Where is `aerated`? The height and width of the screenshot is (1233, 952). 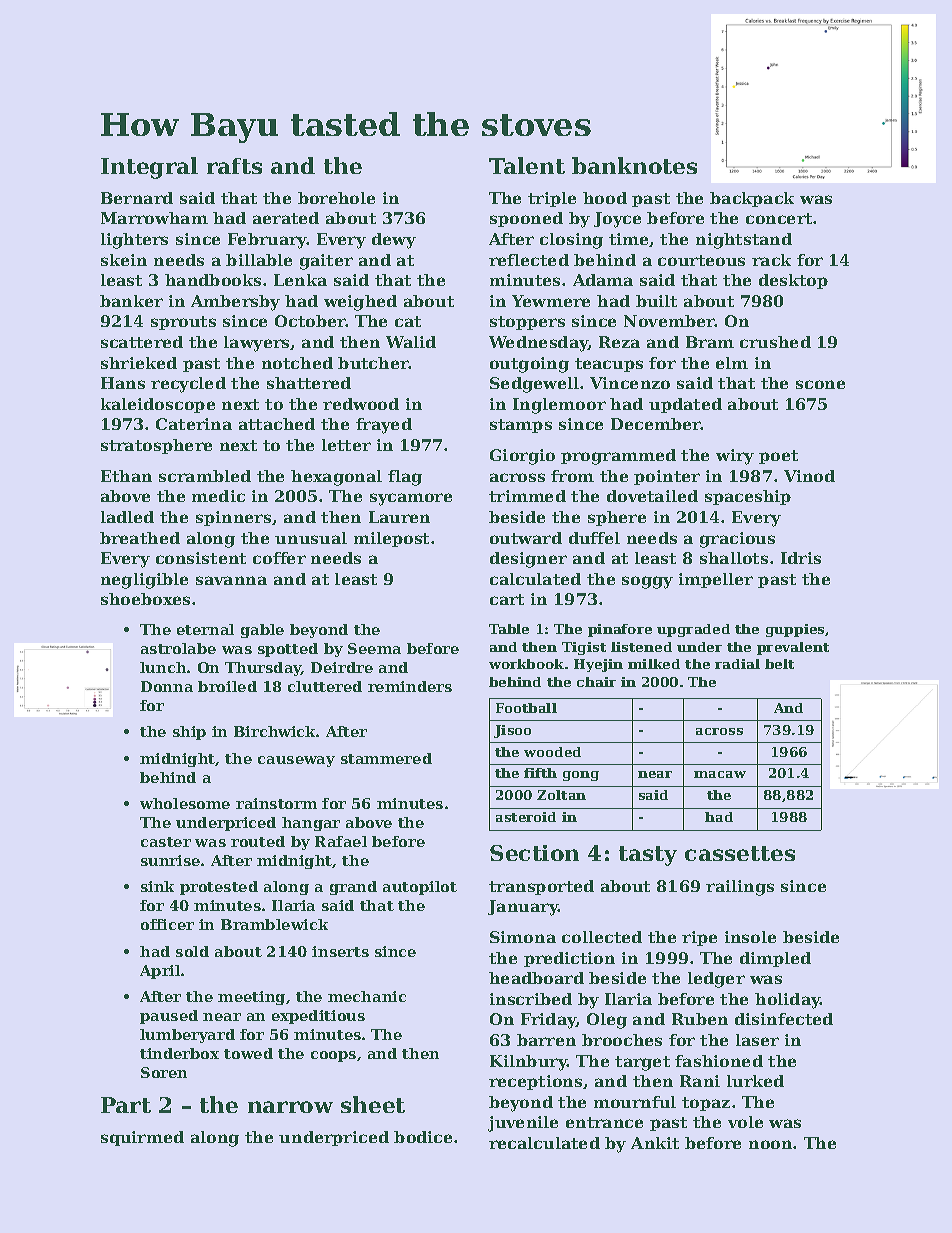
aerated is located at coordinates (286, 218).
